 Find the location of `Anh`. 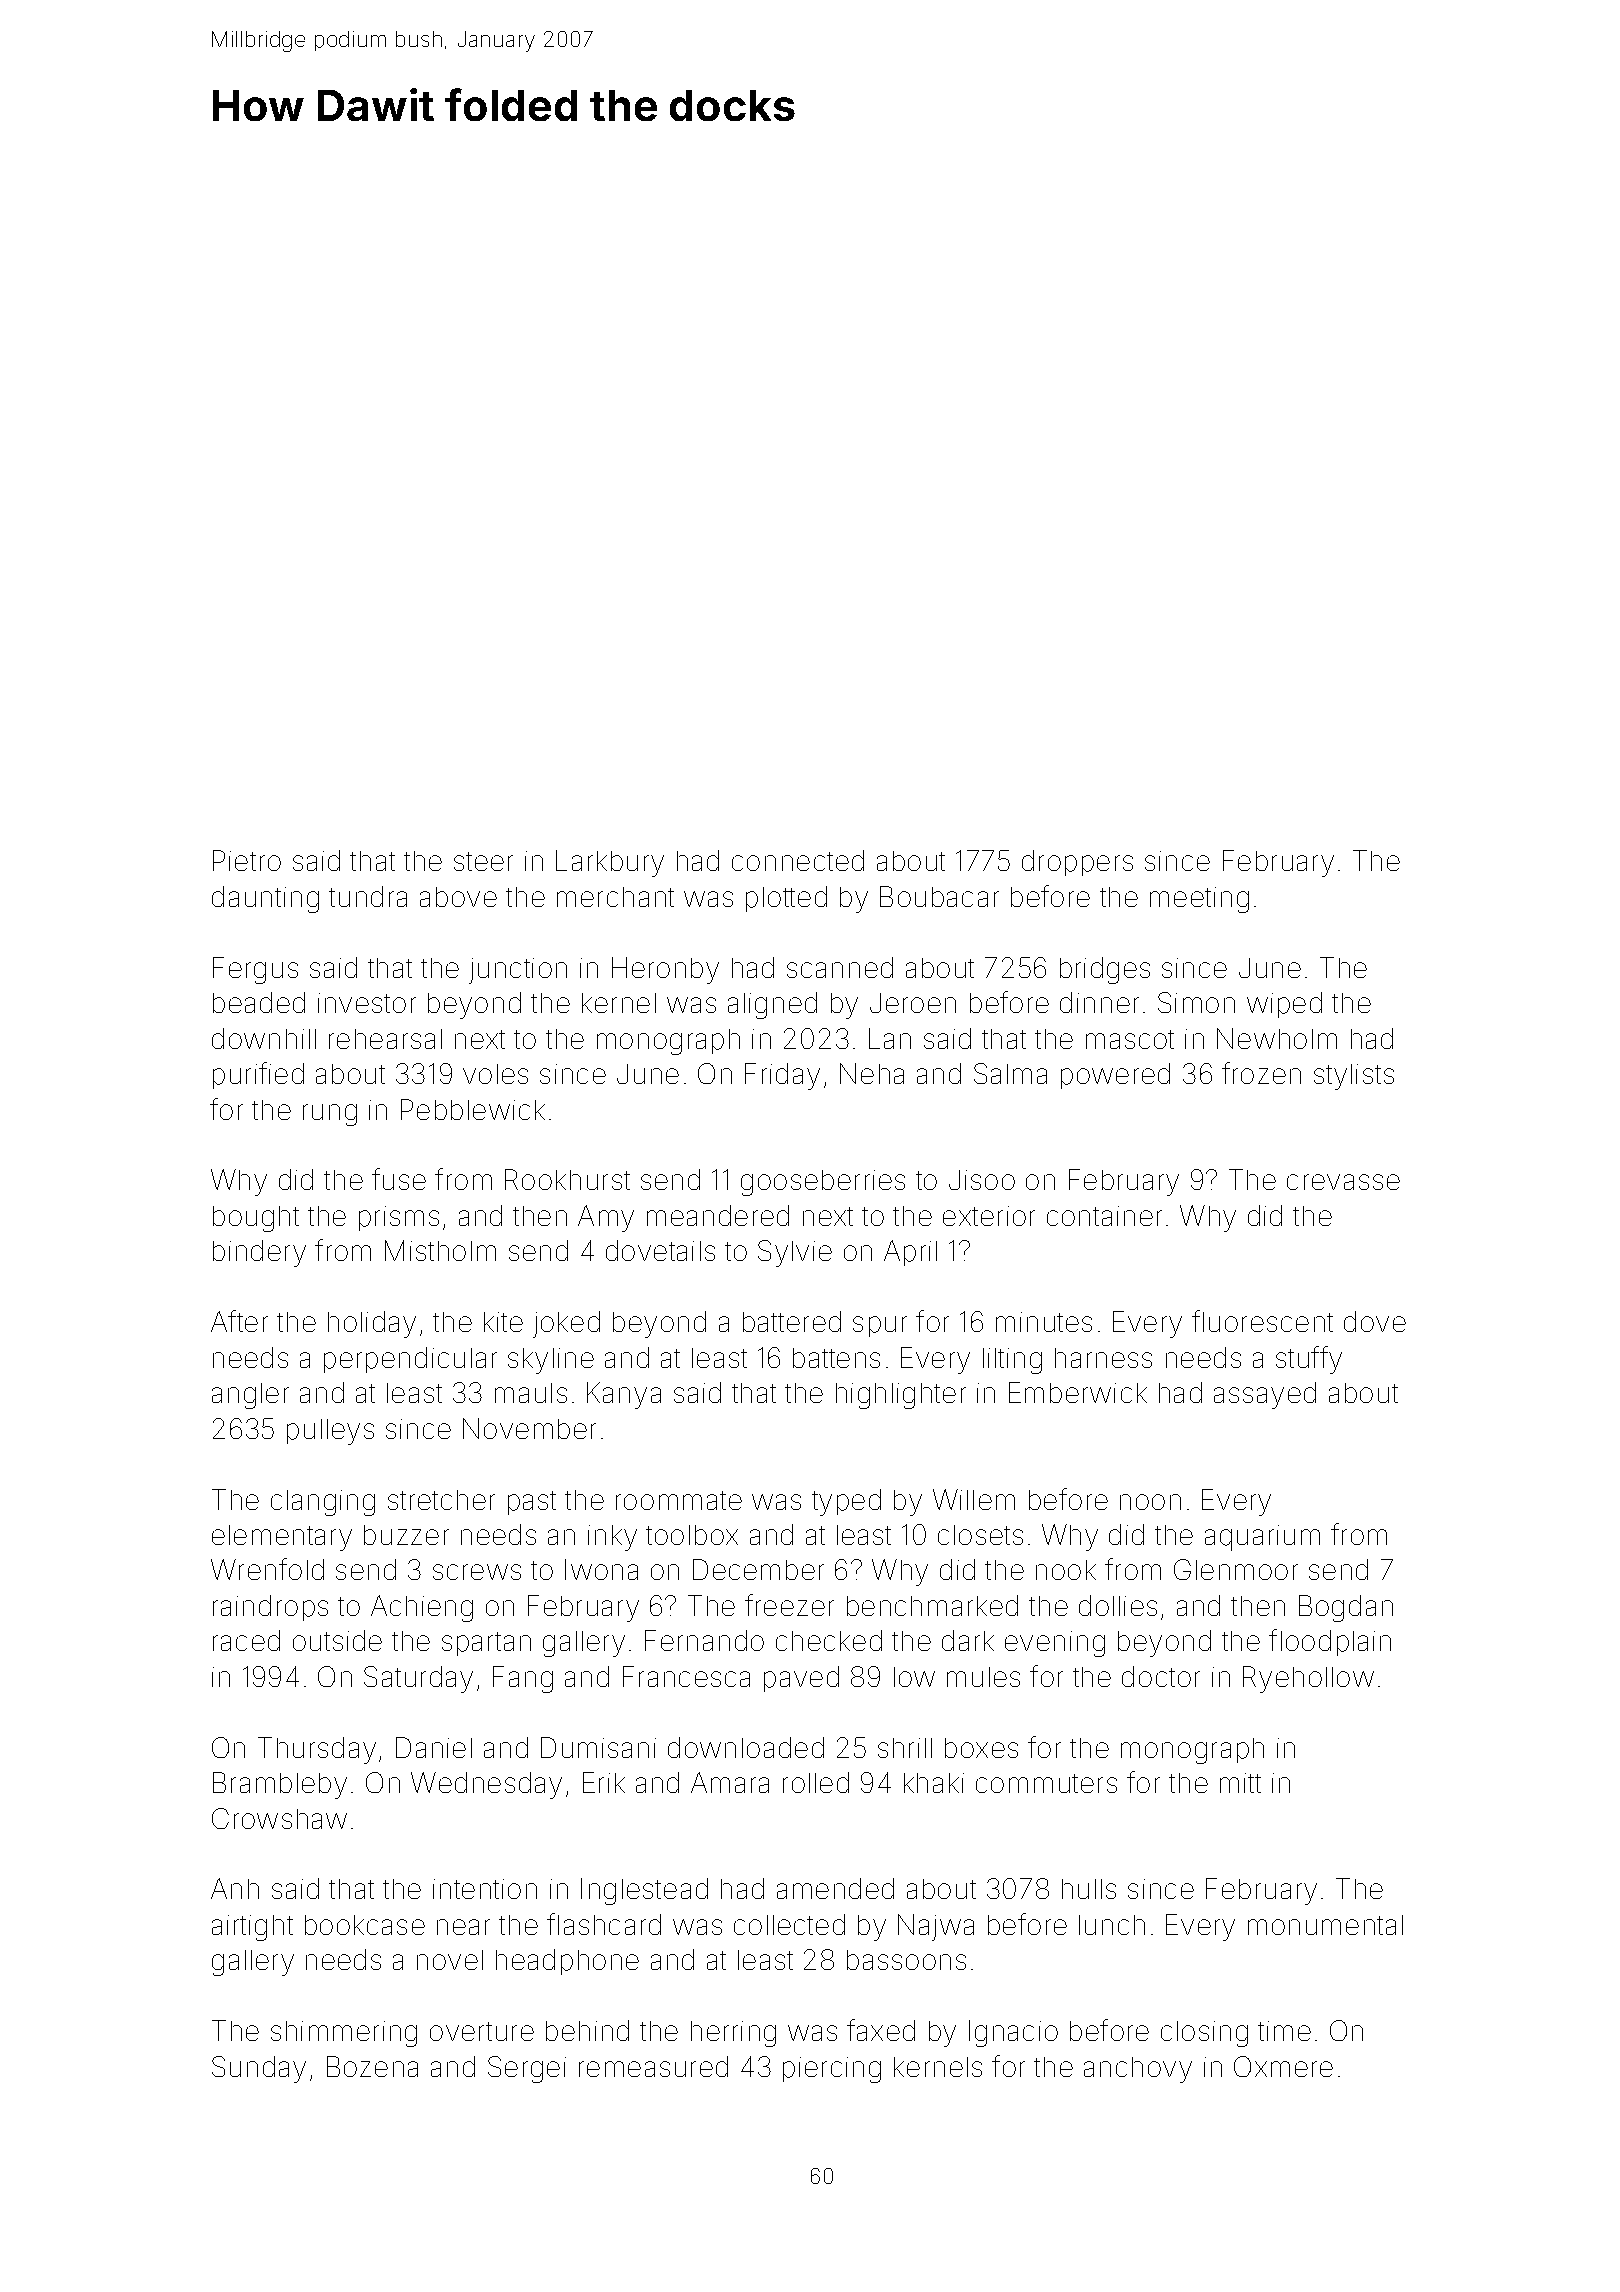

Anh is located at coordinates (235, 1888).
